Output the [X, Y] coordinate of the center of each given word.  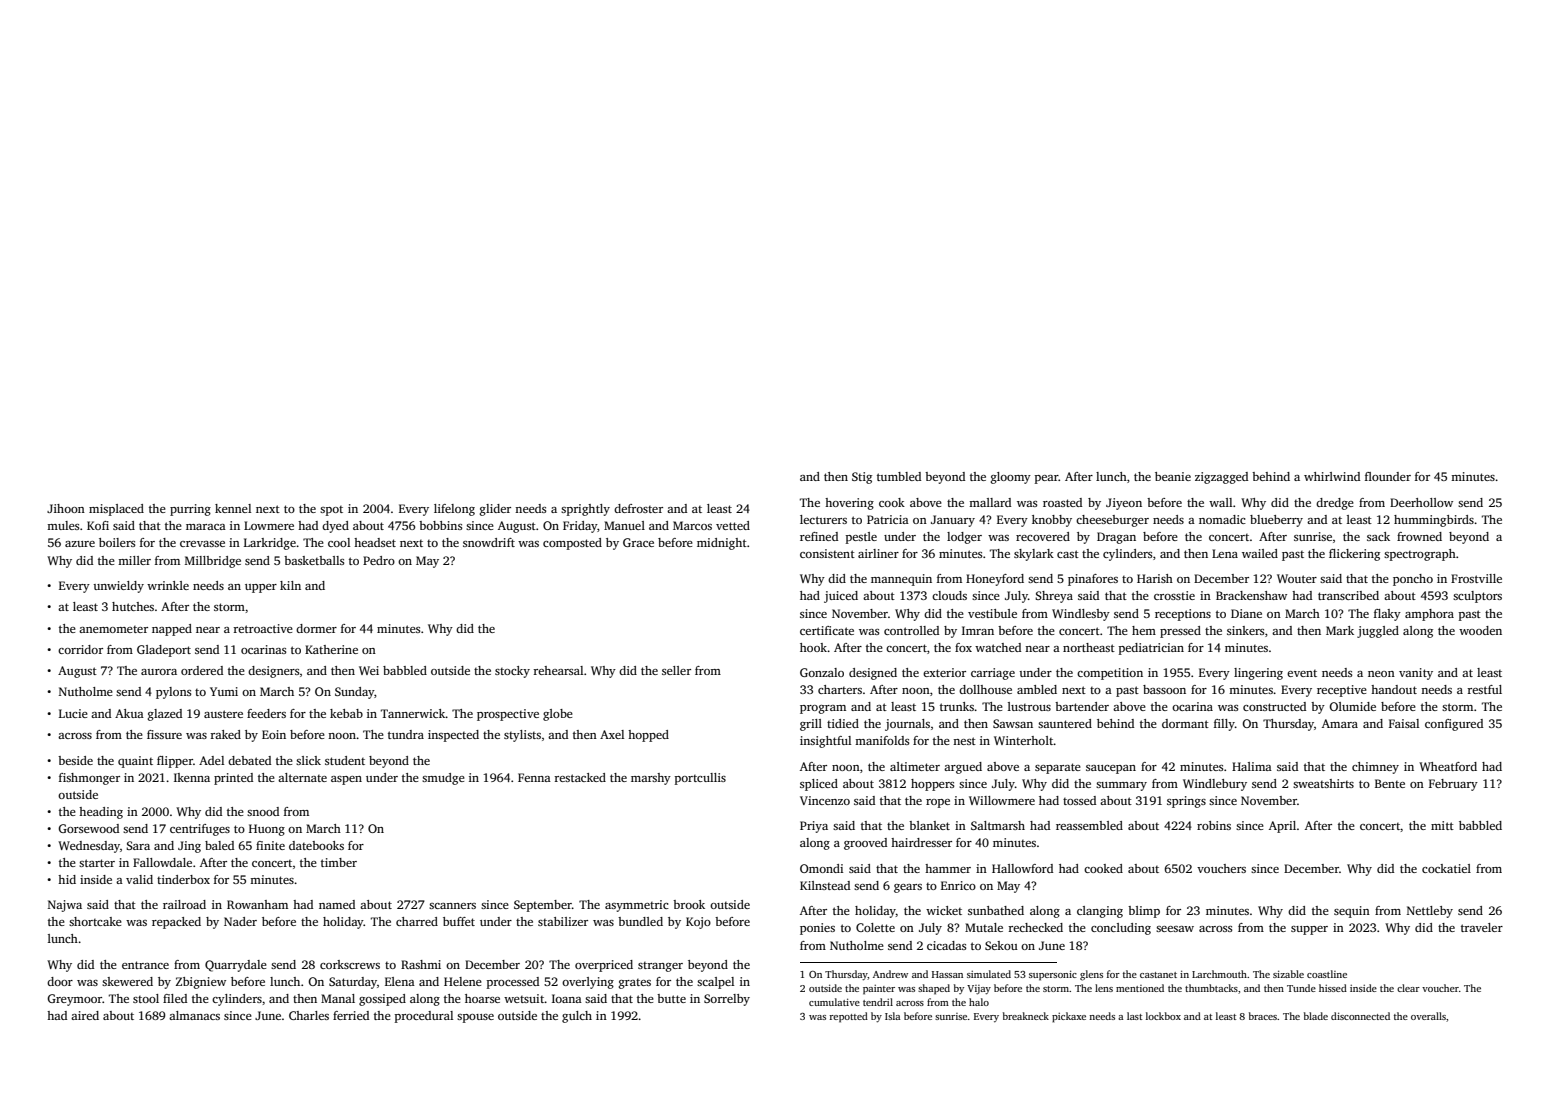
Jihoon [66, 508]
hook [813, 647]
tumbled [899, 476]
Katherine [331, 649]
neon [1381, 674]
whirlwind [1332, 476]
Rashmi [421, 964]
